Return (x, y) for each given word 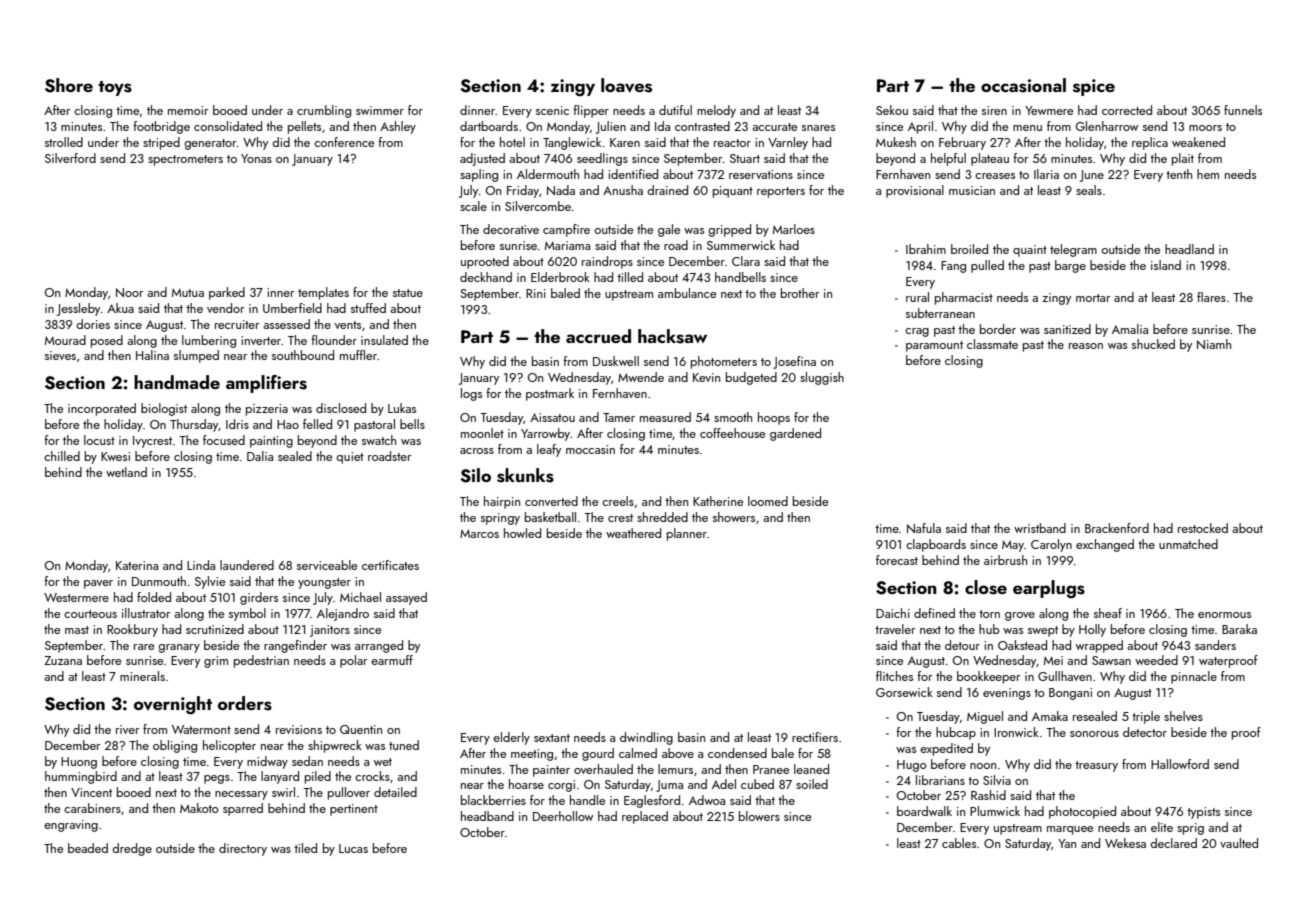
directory (243, 849)
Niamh (1214, 344)
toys (115, 88)
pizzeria (267, 410)
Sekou (892, 110)
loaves (626, 85)
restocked (1203, 528)
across (477, 451)
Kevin (706, 377)
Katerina (137, 565)
